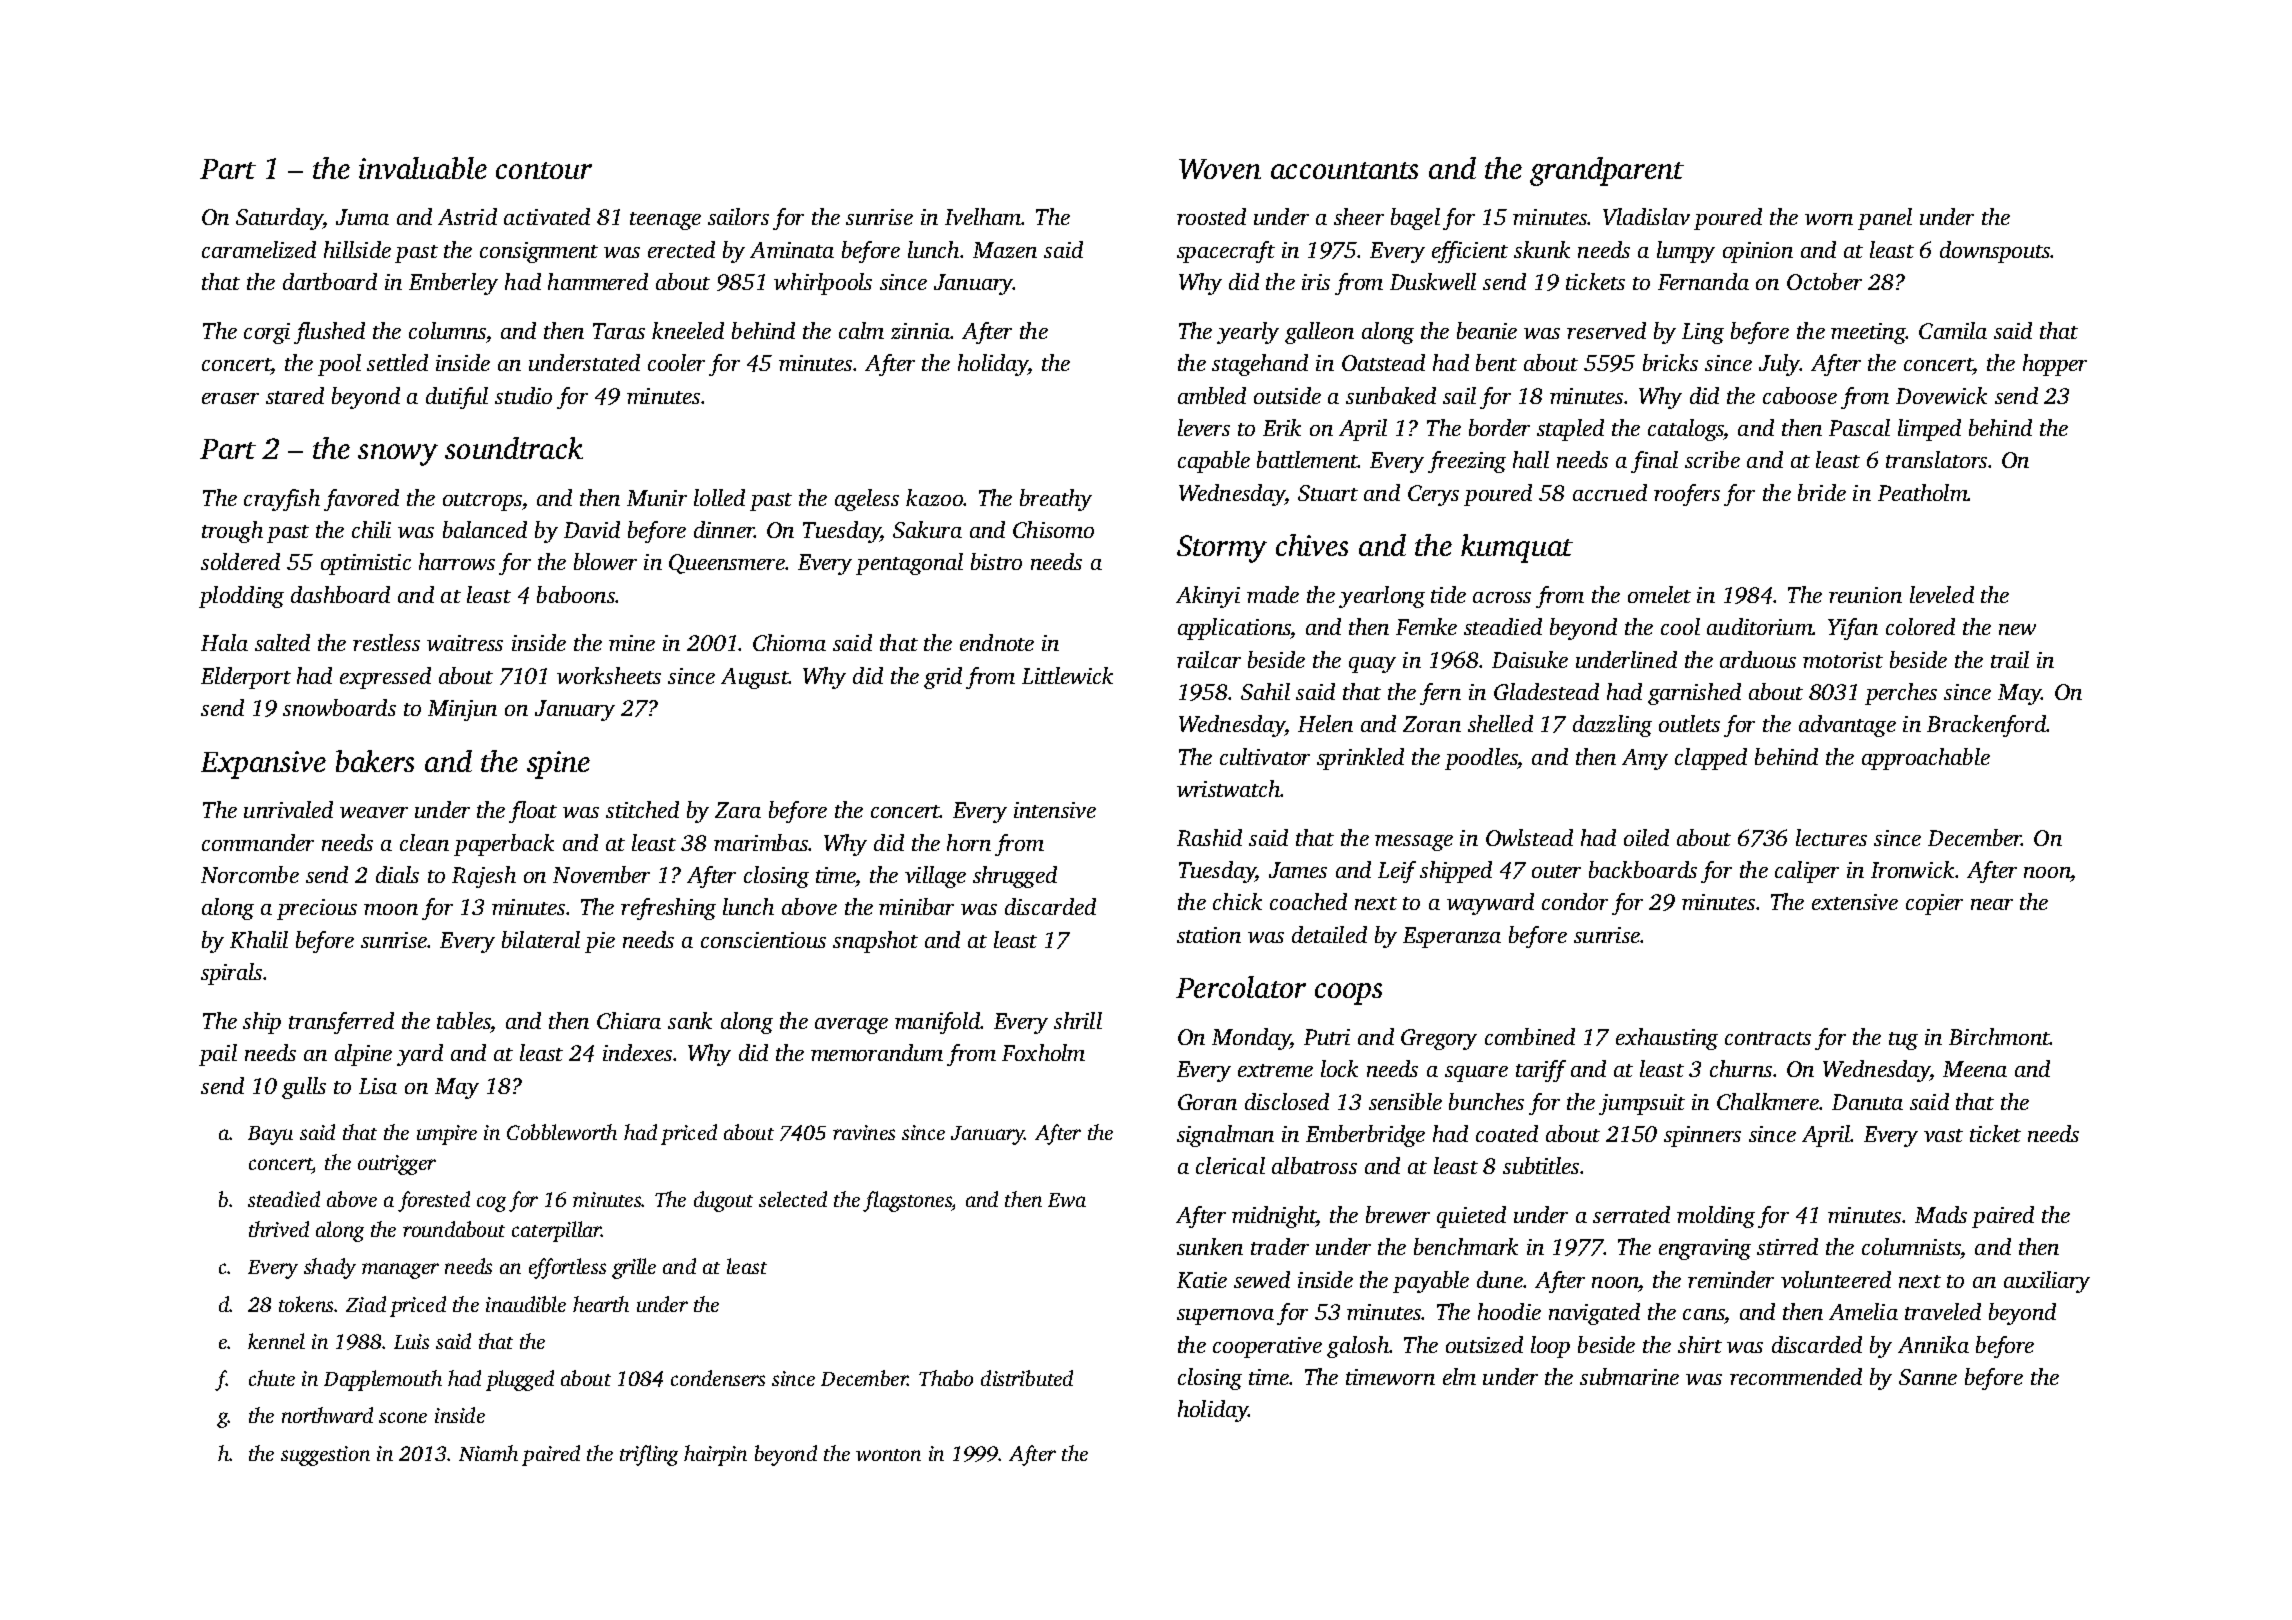 The width and height of the page is (2292, 1620). Describe the element at coordinates (1212, 395) in the page. I see `ambled` at that location.
